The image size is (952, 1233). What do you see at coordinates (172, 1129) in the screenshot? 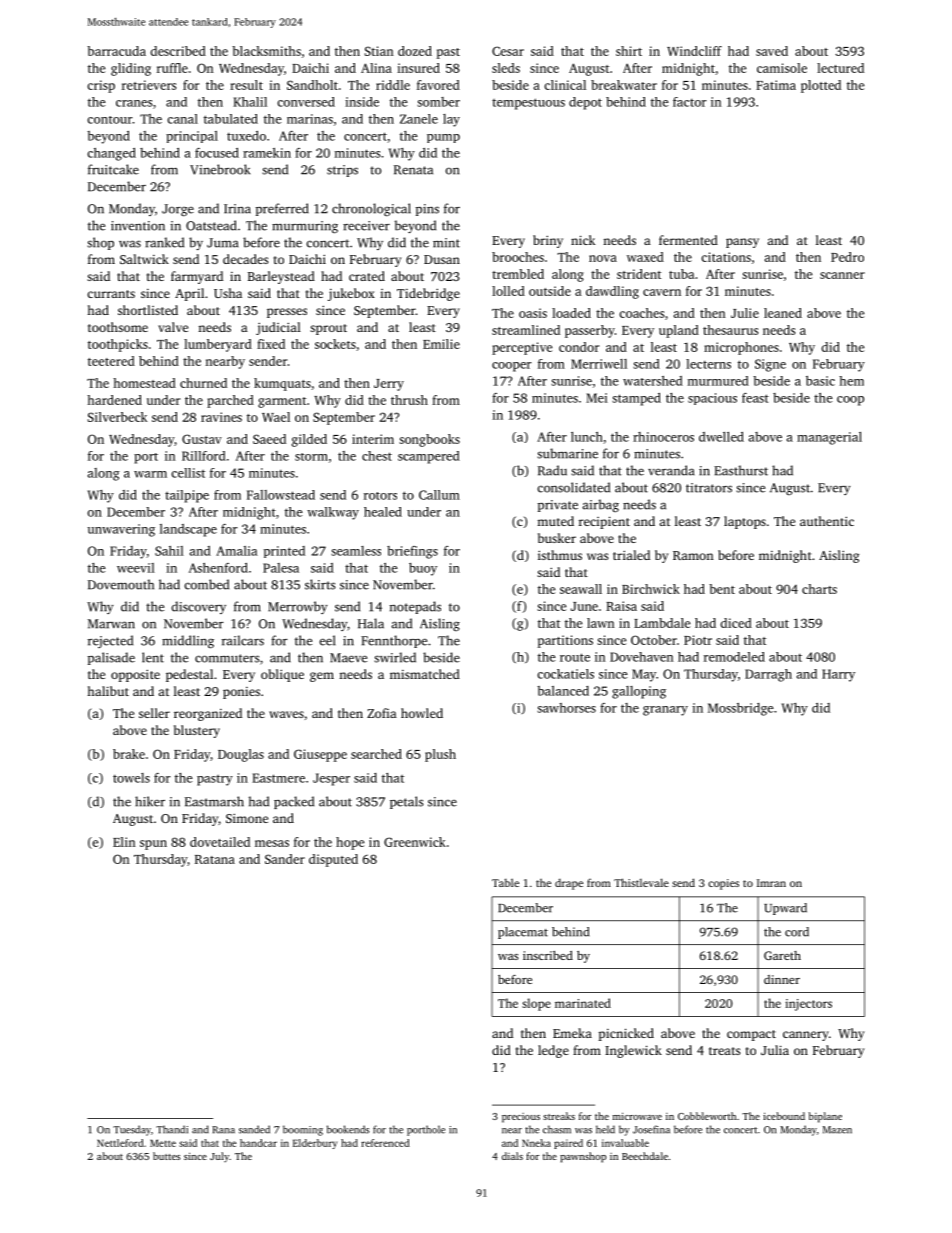
I see `Thandi` at bounding box center [172, 1129].
